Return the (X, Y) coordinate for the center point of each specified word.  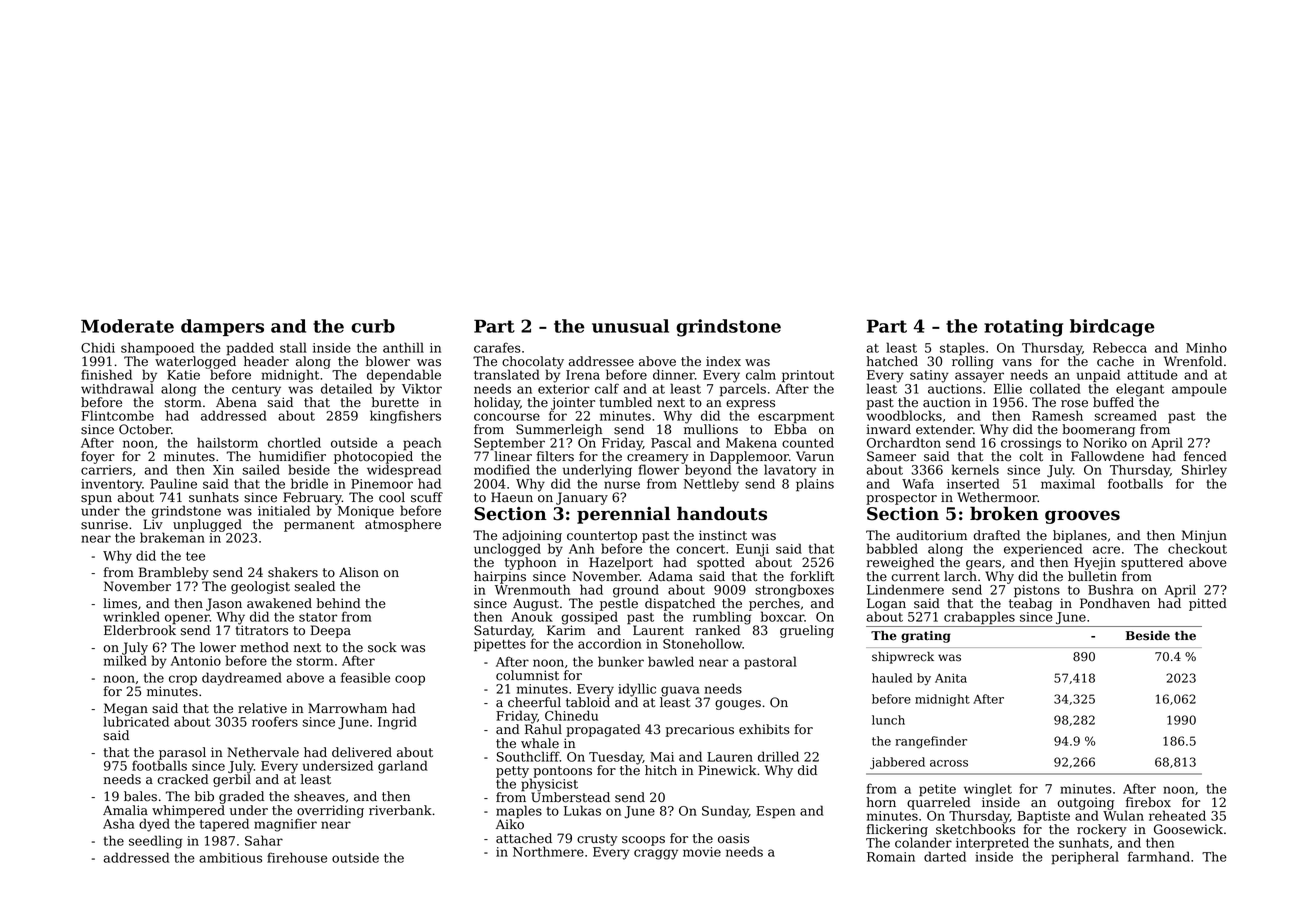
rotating (1023, 328)
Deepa (331, 631)
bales (140, 796)
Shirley (1204, 471)
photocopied (373, 458)
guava (680, 691)
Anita (951, 678)
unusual (630, 326)
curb (373, 326)
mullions (711, 429)
